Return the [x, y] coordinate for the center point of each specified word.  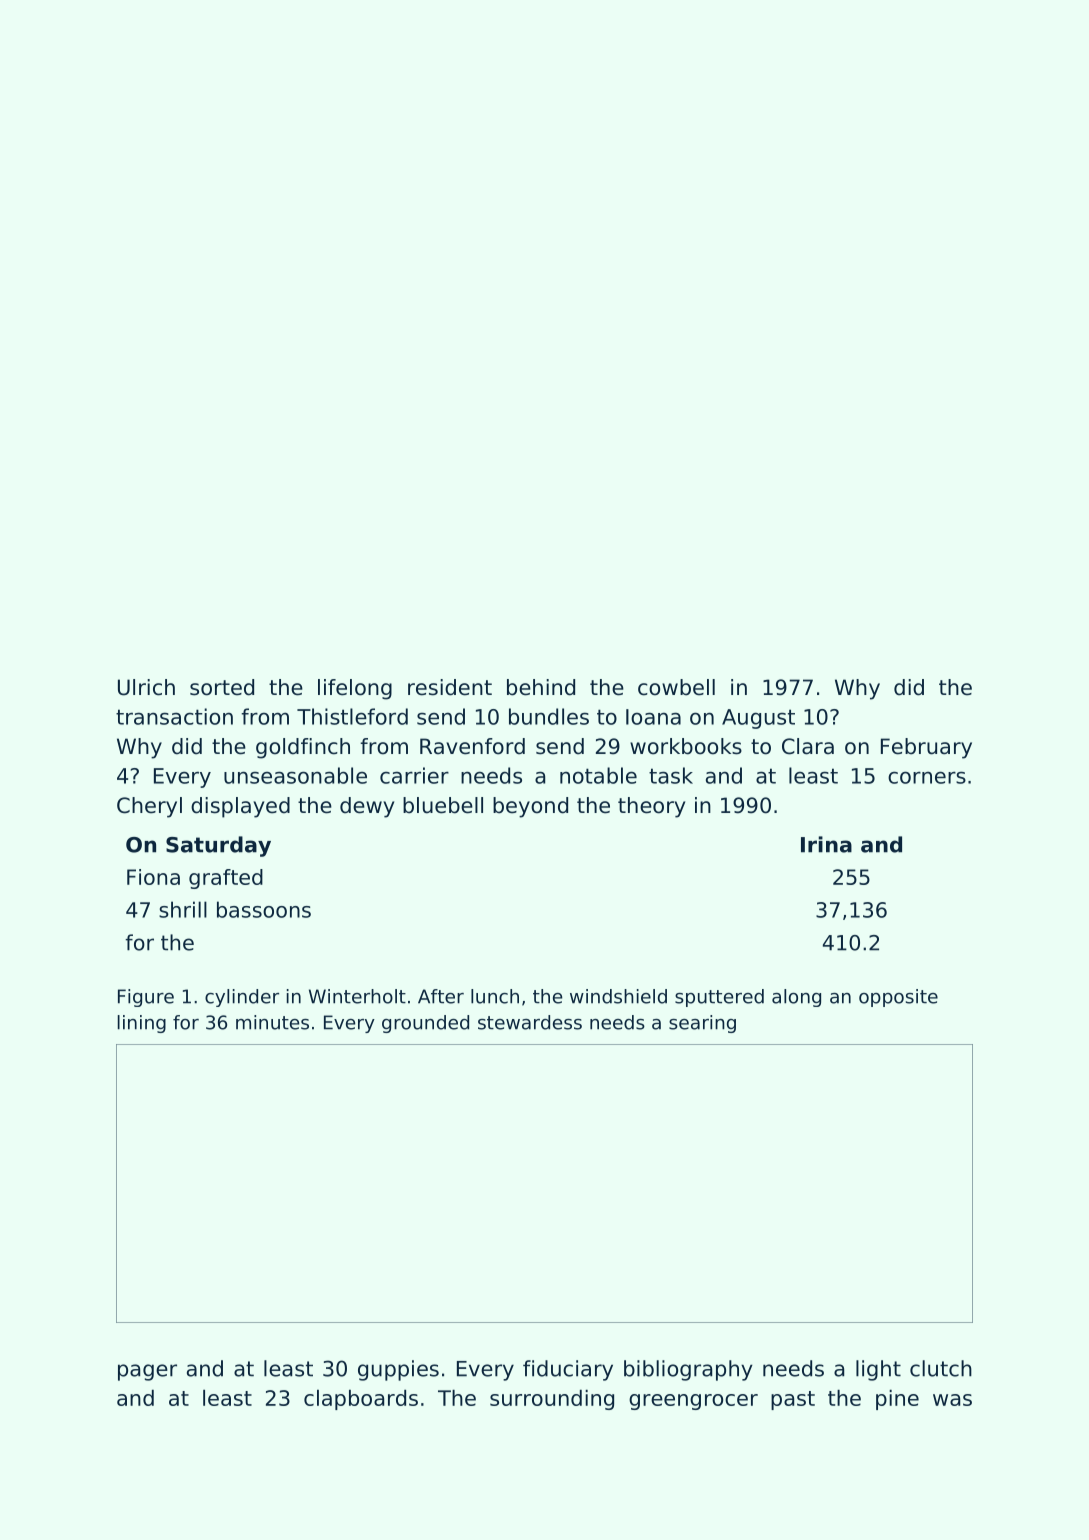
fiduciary [568, 1370]
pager [147, 1372]
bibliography [688, 1370]
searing [702, 1024]
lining [142, 1024]
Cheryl [149, 807]
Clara [808, 746]
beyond [530, 807]
